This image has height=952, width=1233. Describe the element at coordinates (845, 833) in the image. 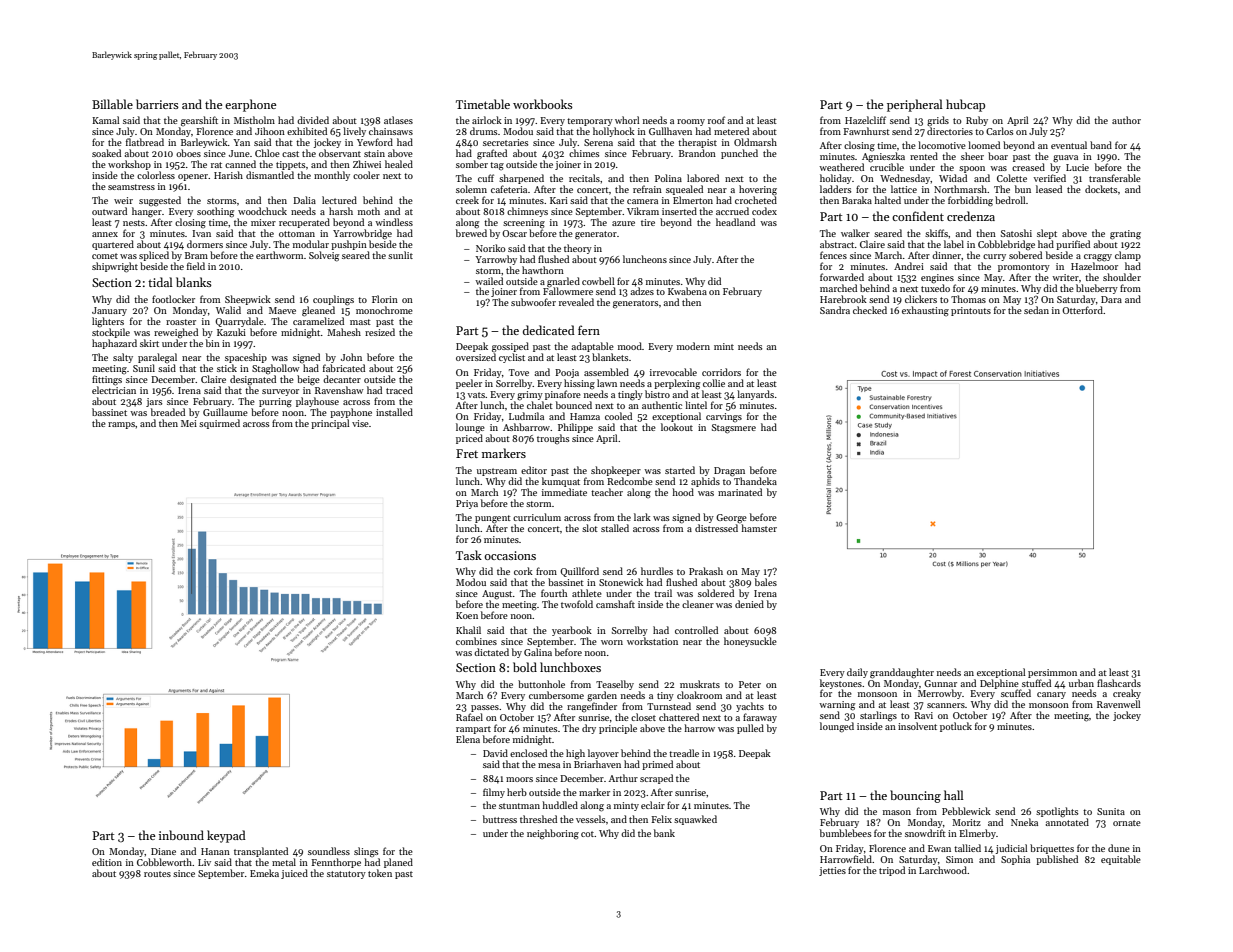

I see `bumblebees` at that location.
